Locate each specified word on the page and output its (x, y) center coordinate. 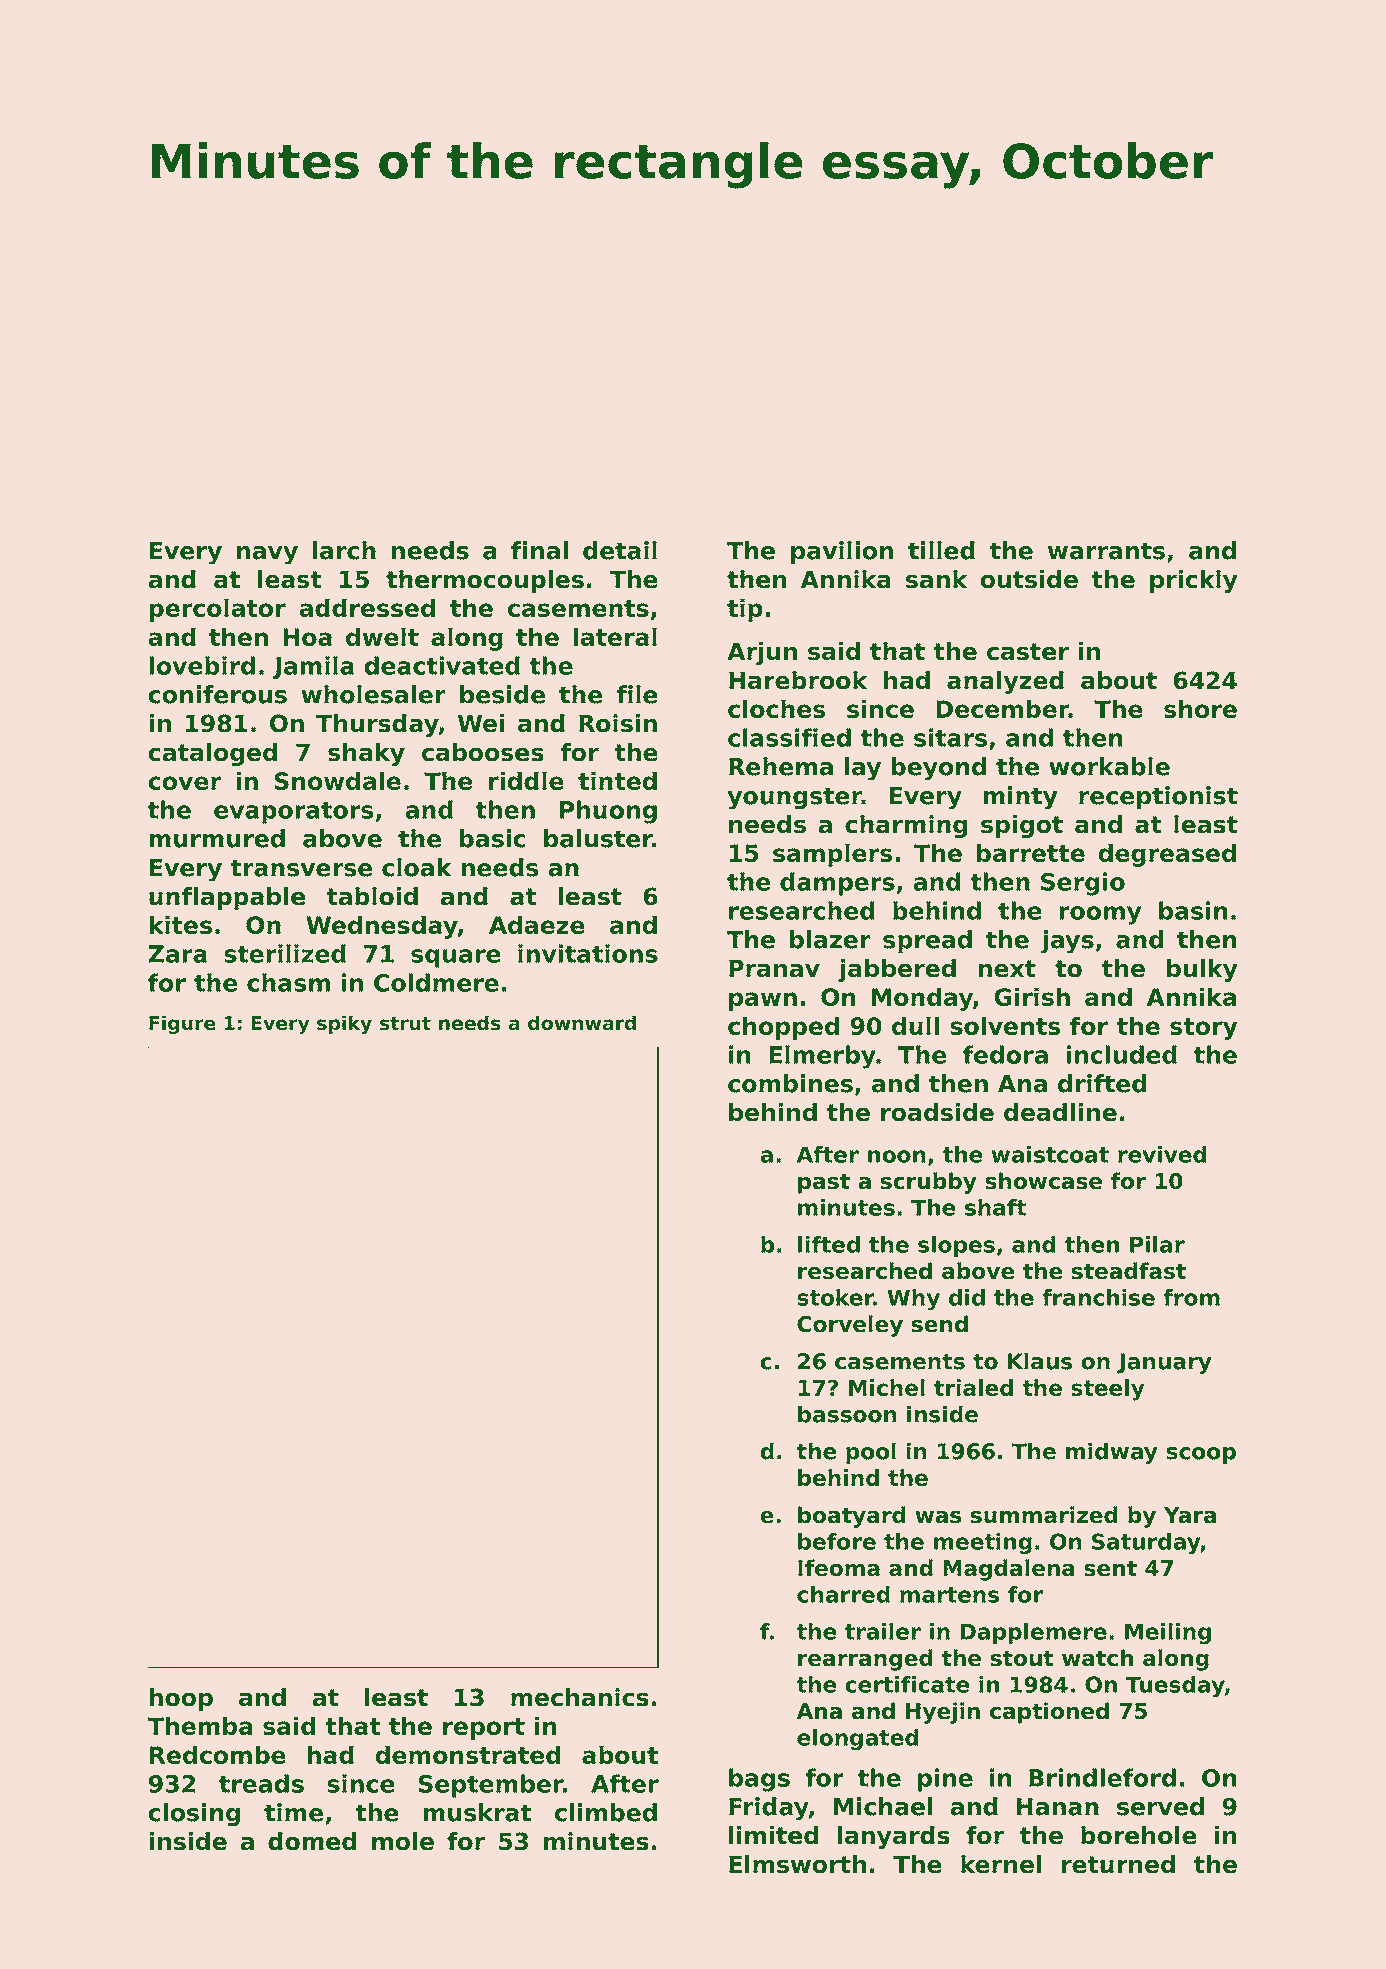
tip (745, 610)
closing (194, 1815)
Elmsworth (797, 1864)
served (1160, 1806)
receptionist (1158, 798)
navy (267, 555)
